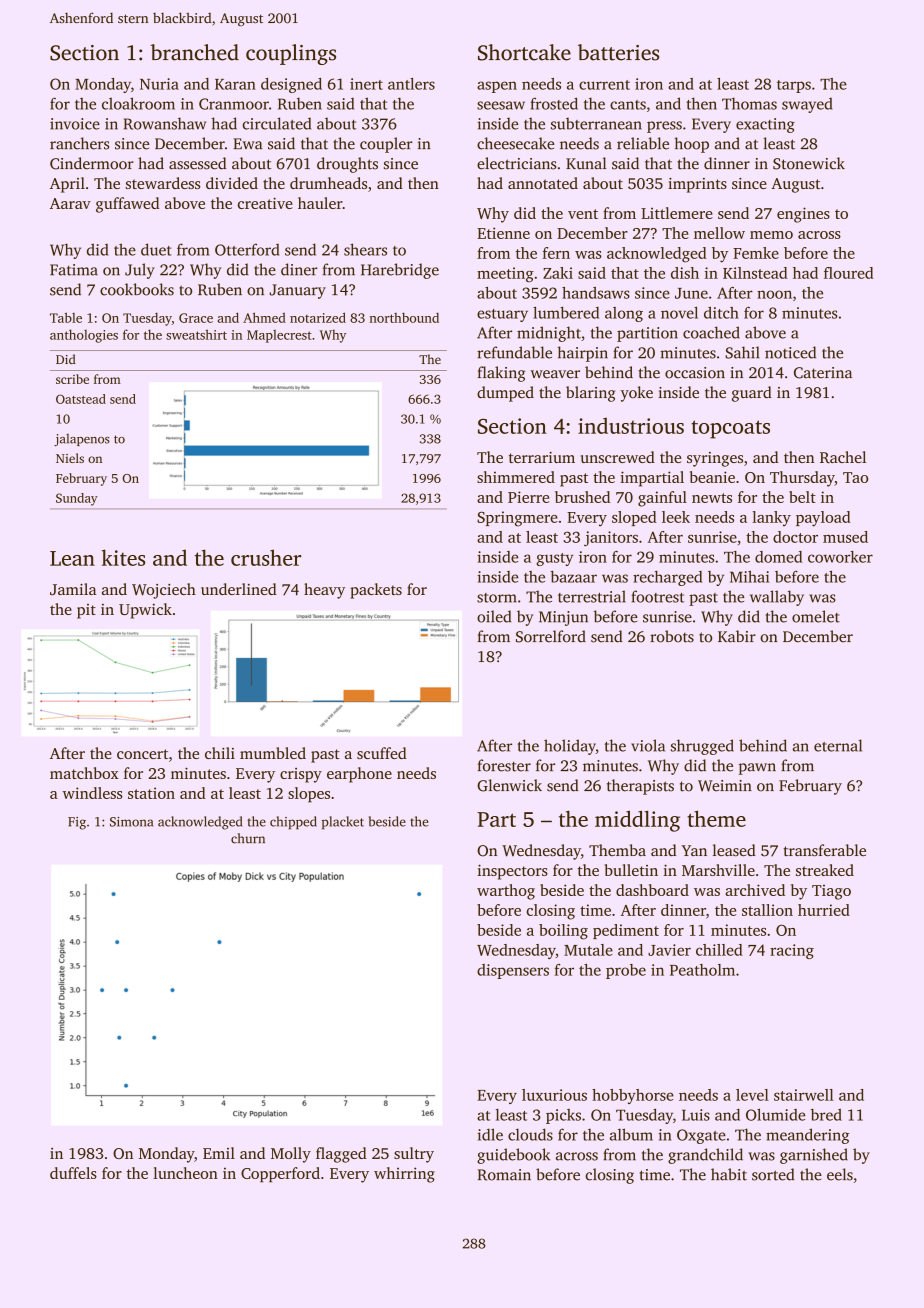 The height and width of the document is (1308, 924). Describe the element at coordinates (730, 429) in the document. I see `topcoats` at that location.
